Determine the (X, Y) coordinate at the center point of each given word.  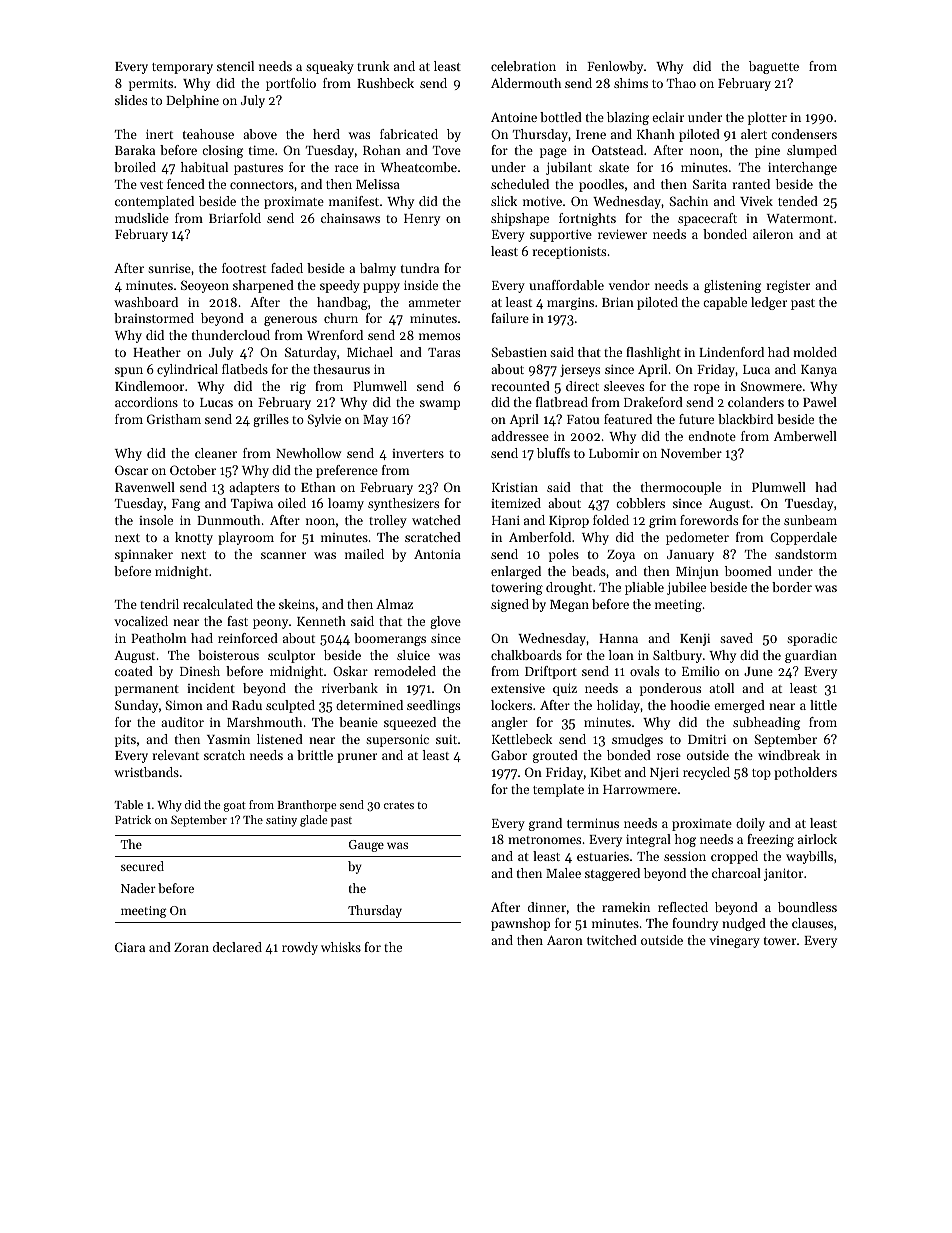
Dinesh (200, 671)
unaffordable (566, 285)
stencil (235, 66)
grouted (555, 756)
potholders (805, 773)
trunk (373, 66)
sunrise (169, 268)
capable (725, 303)
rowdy (300, 948)
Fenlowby (615, 67)
